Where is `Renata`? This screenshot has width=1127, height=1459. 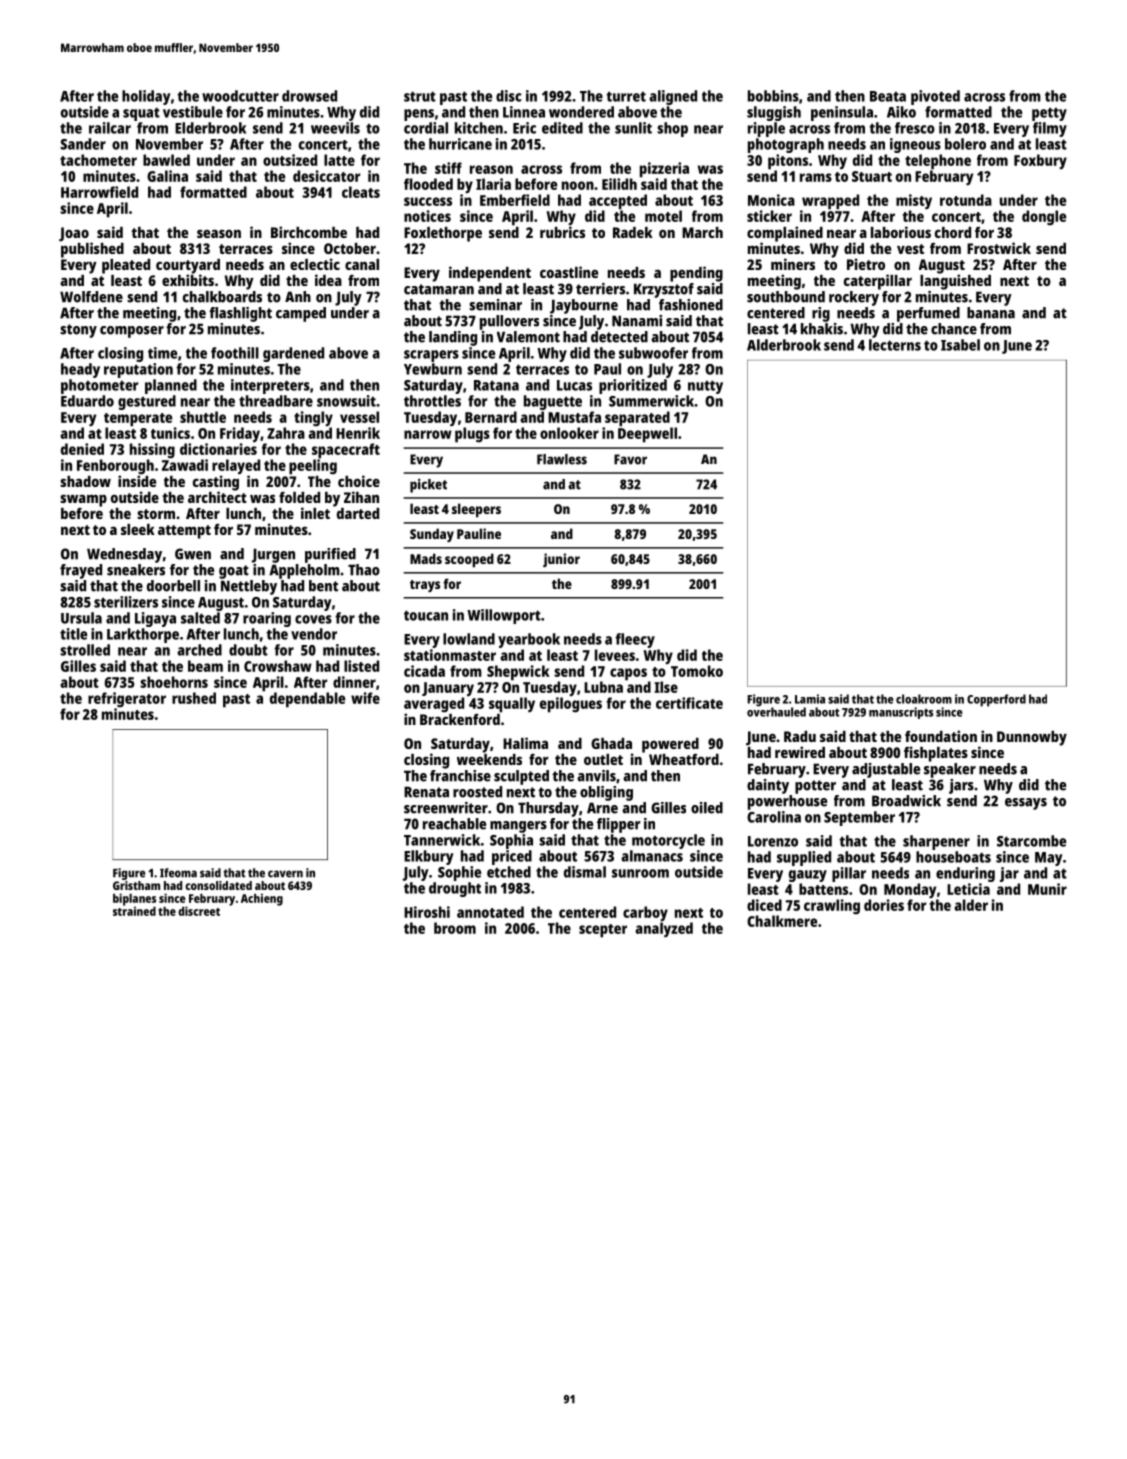 Renata is located at coordinates (426, 792).
